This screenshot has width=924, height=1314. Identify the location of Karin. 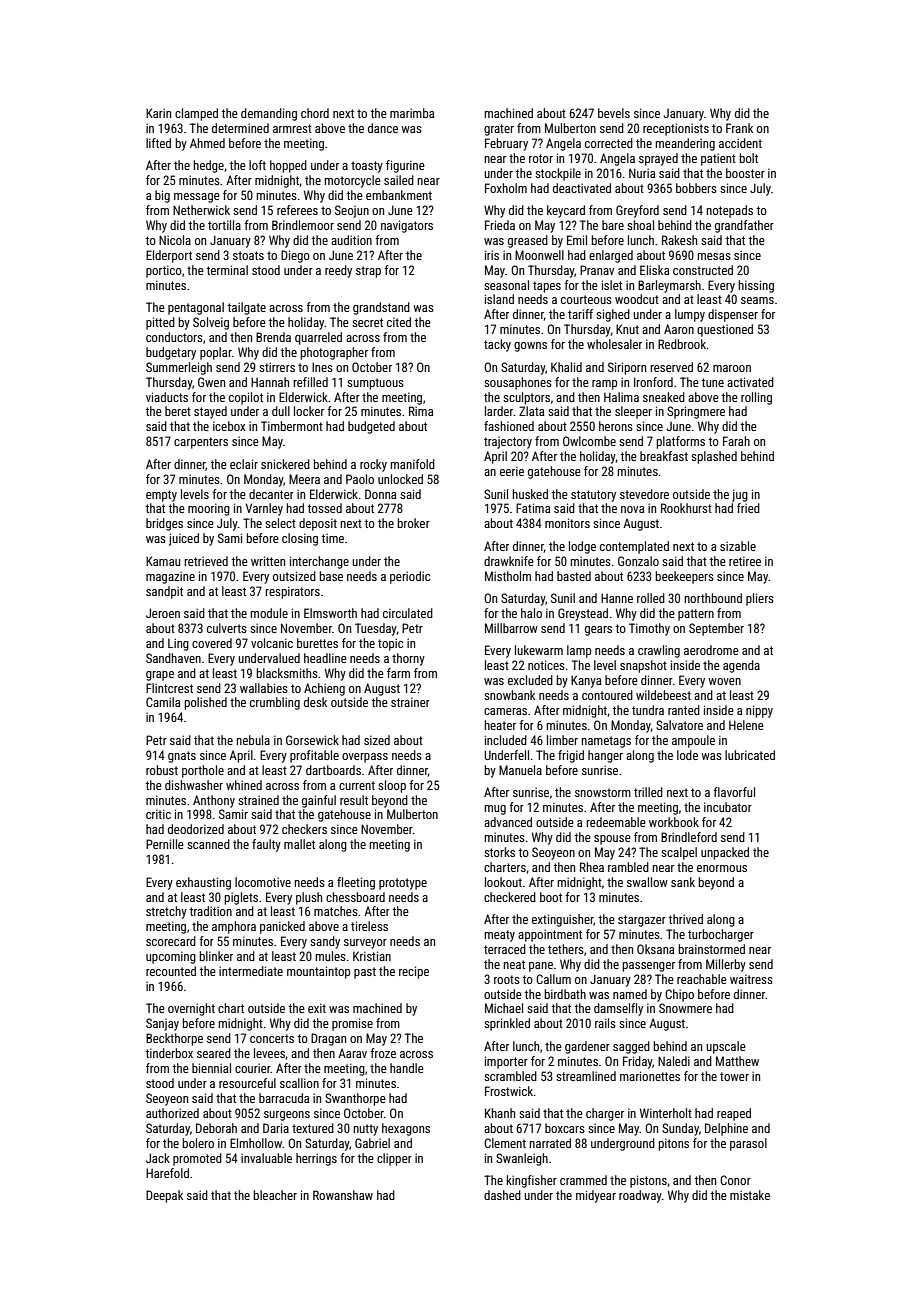
(158, 113).
